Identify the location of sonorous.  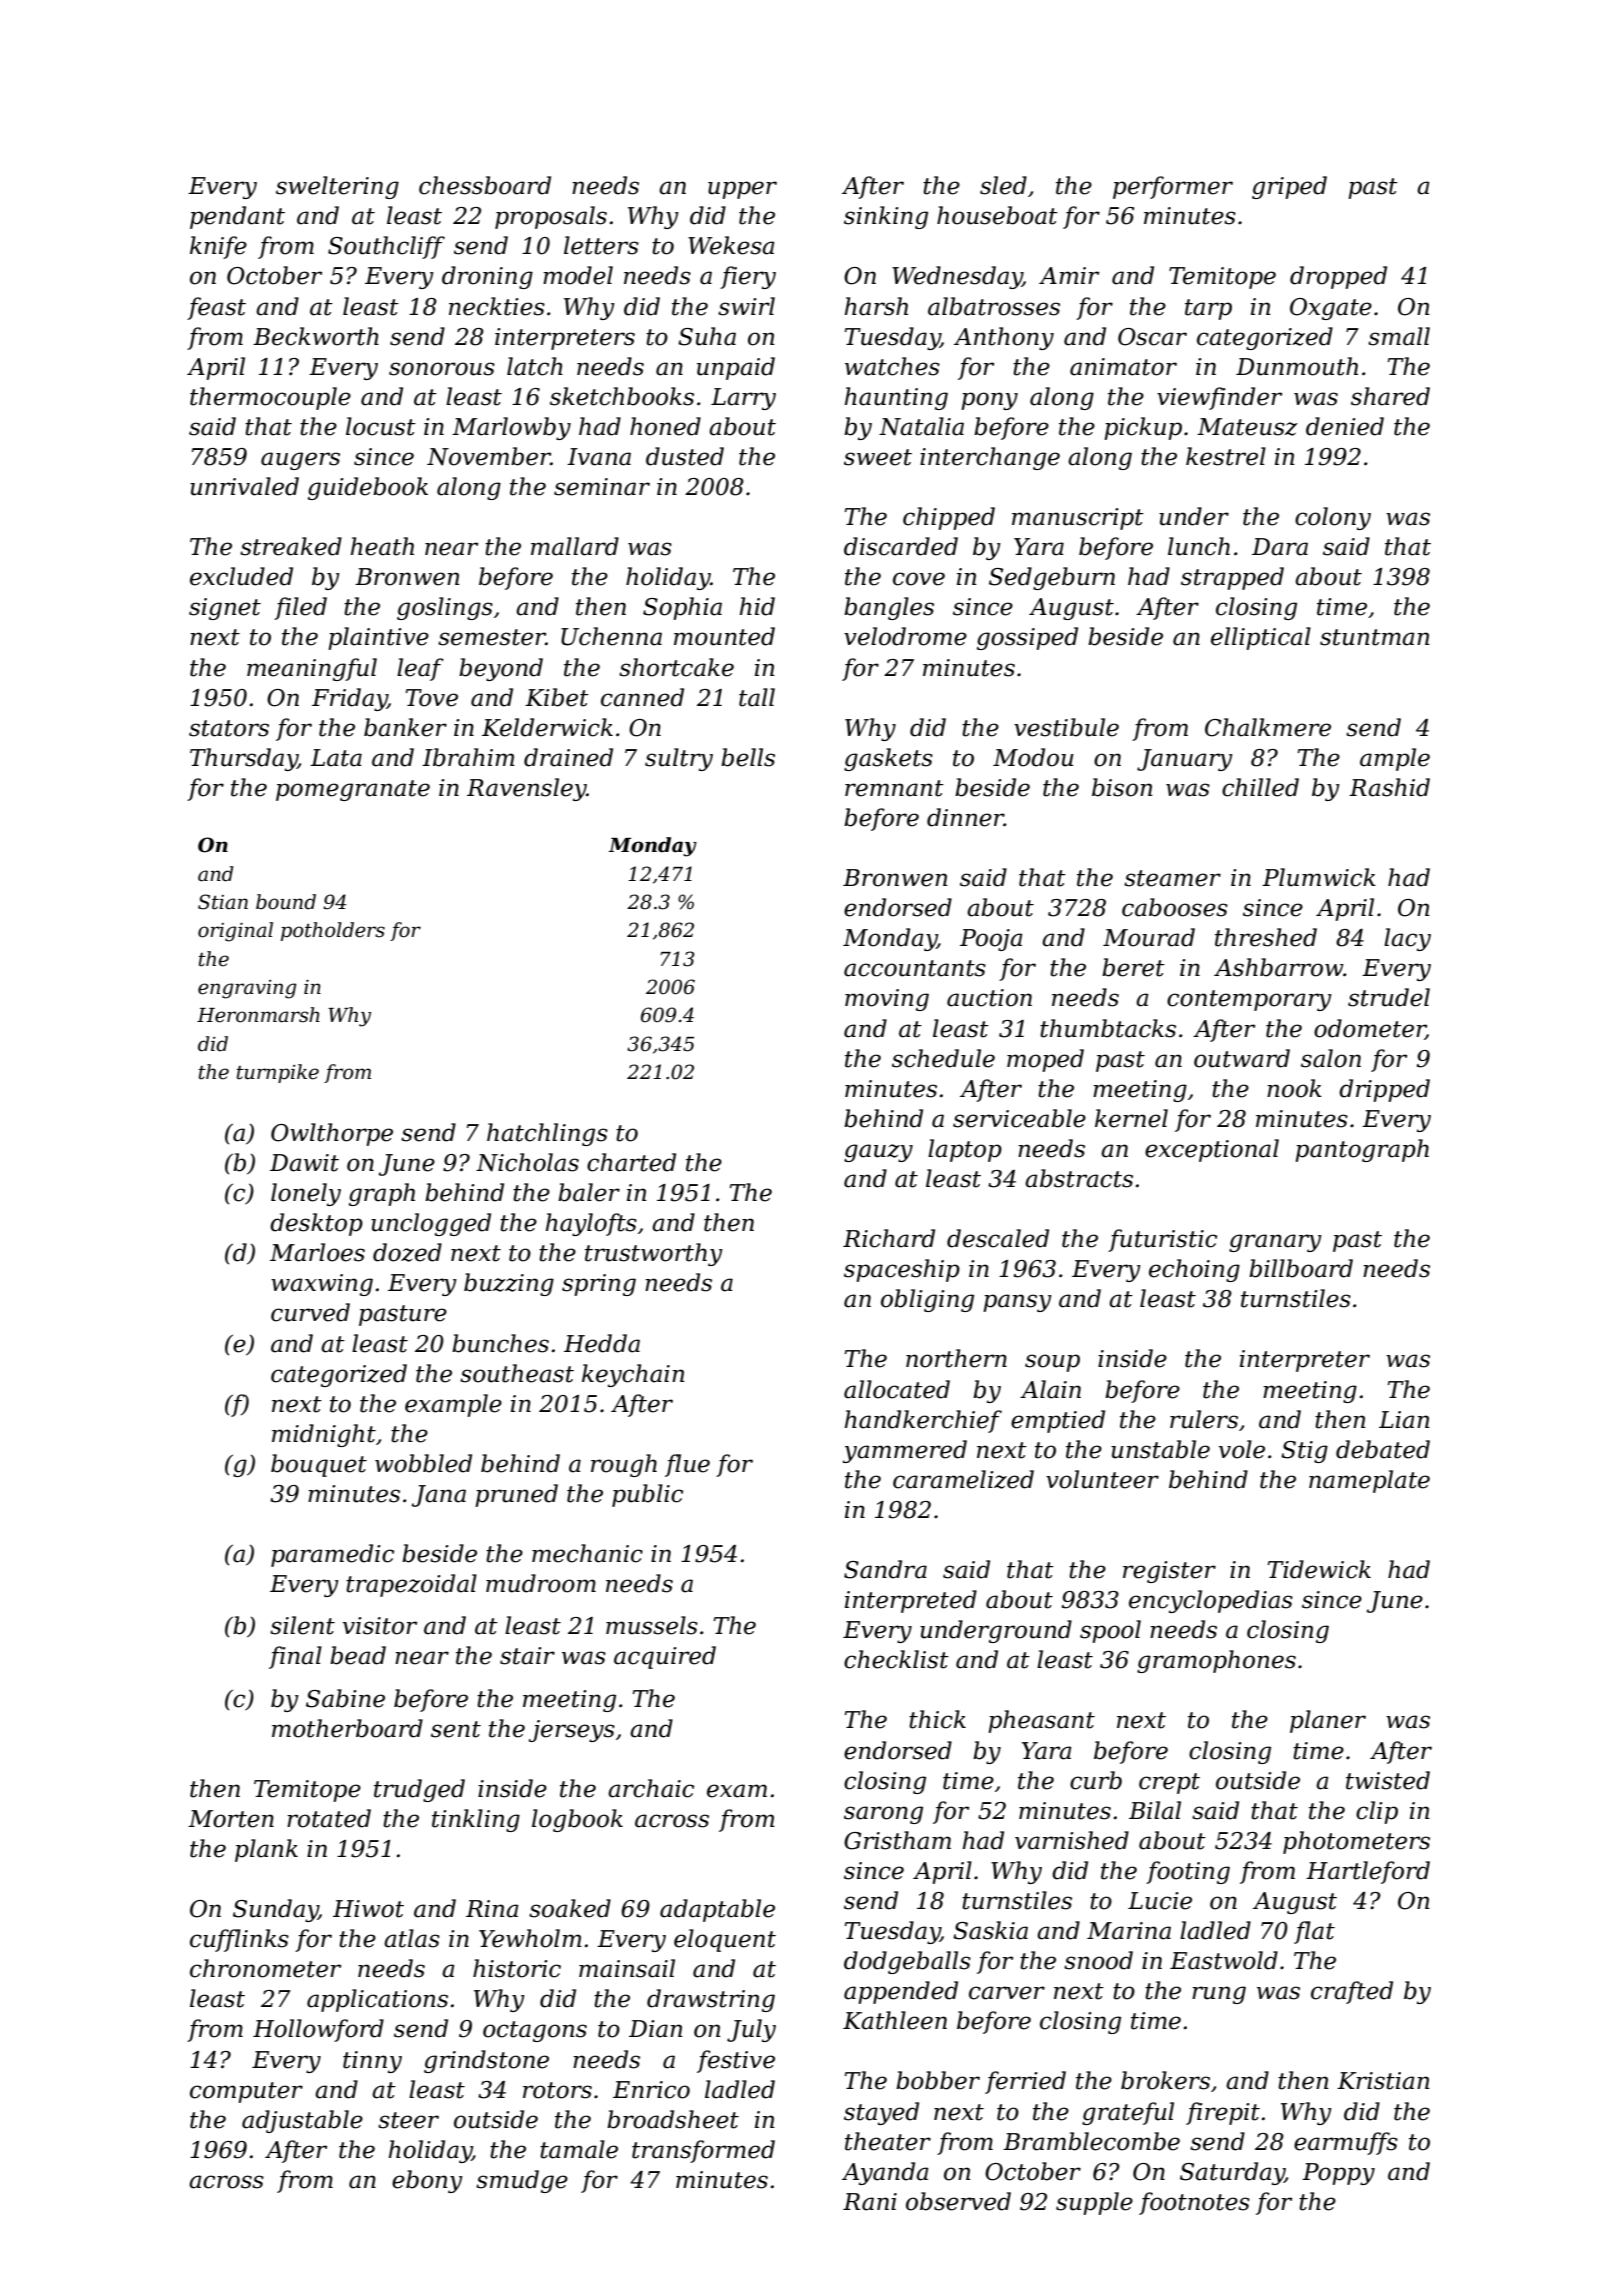
(442, 369).
